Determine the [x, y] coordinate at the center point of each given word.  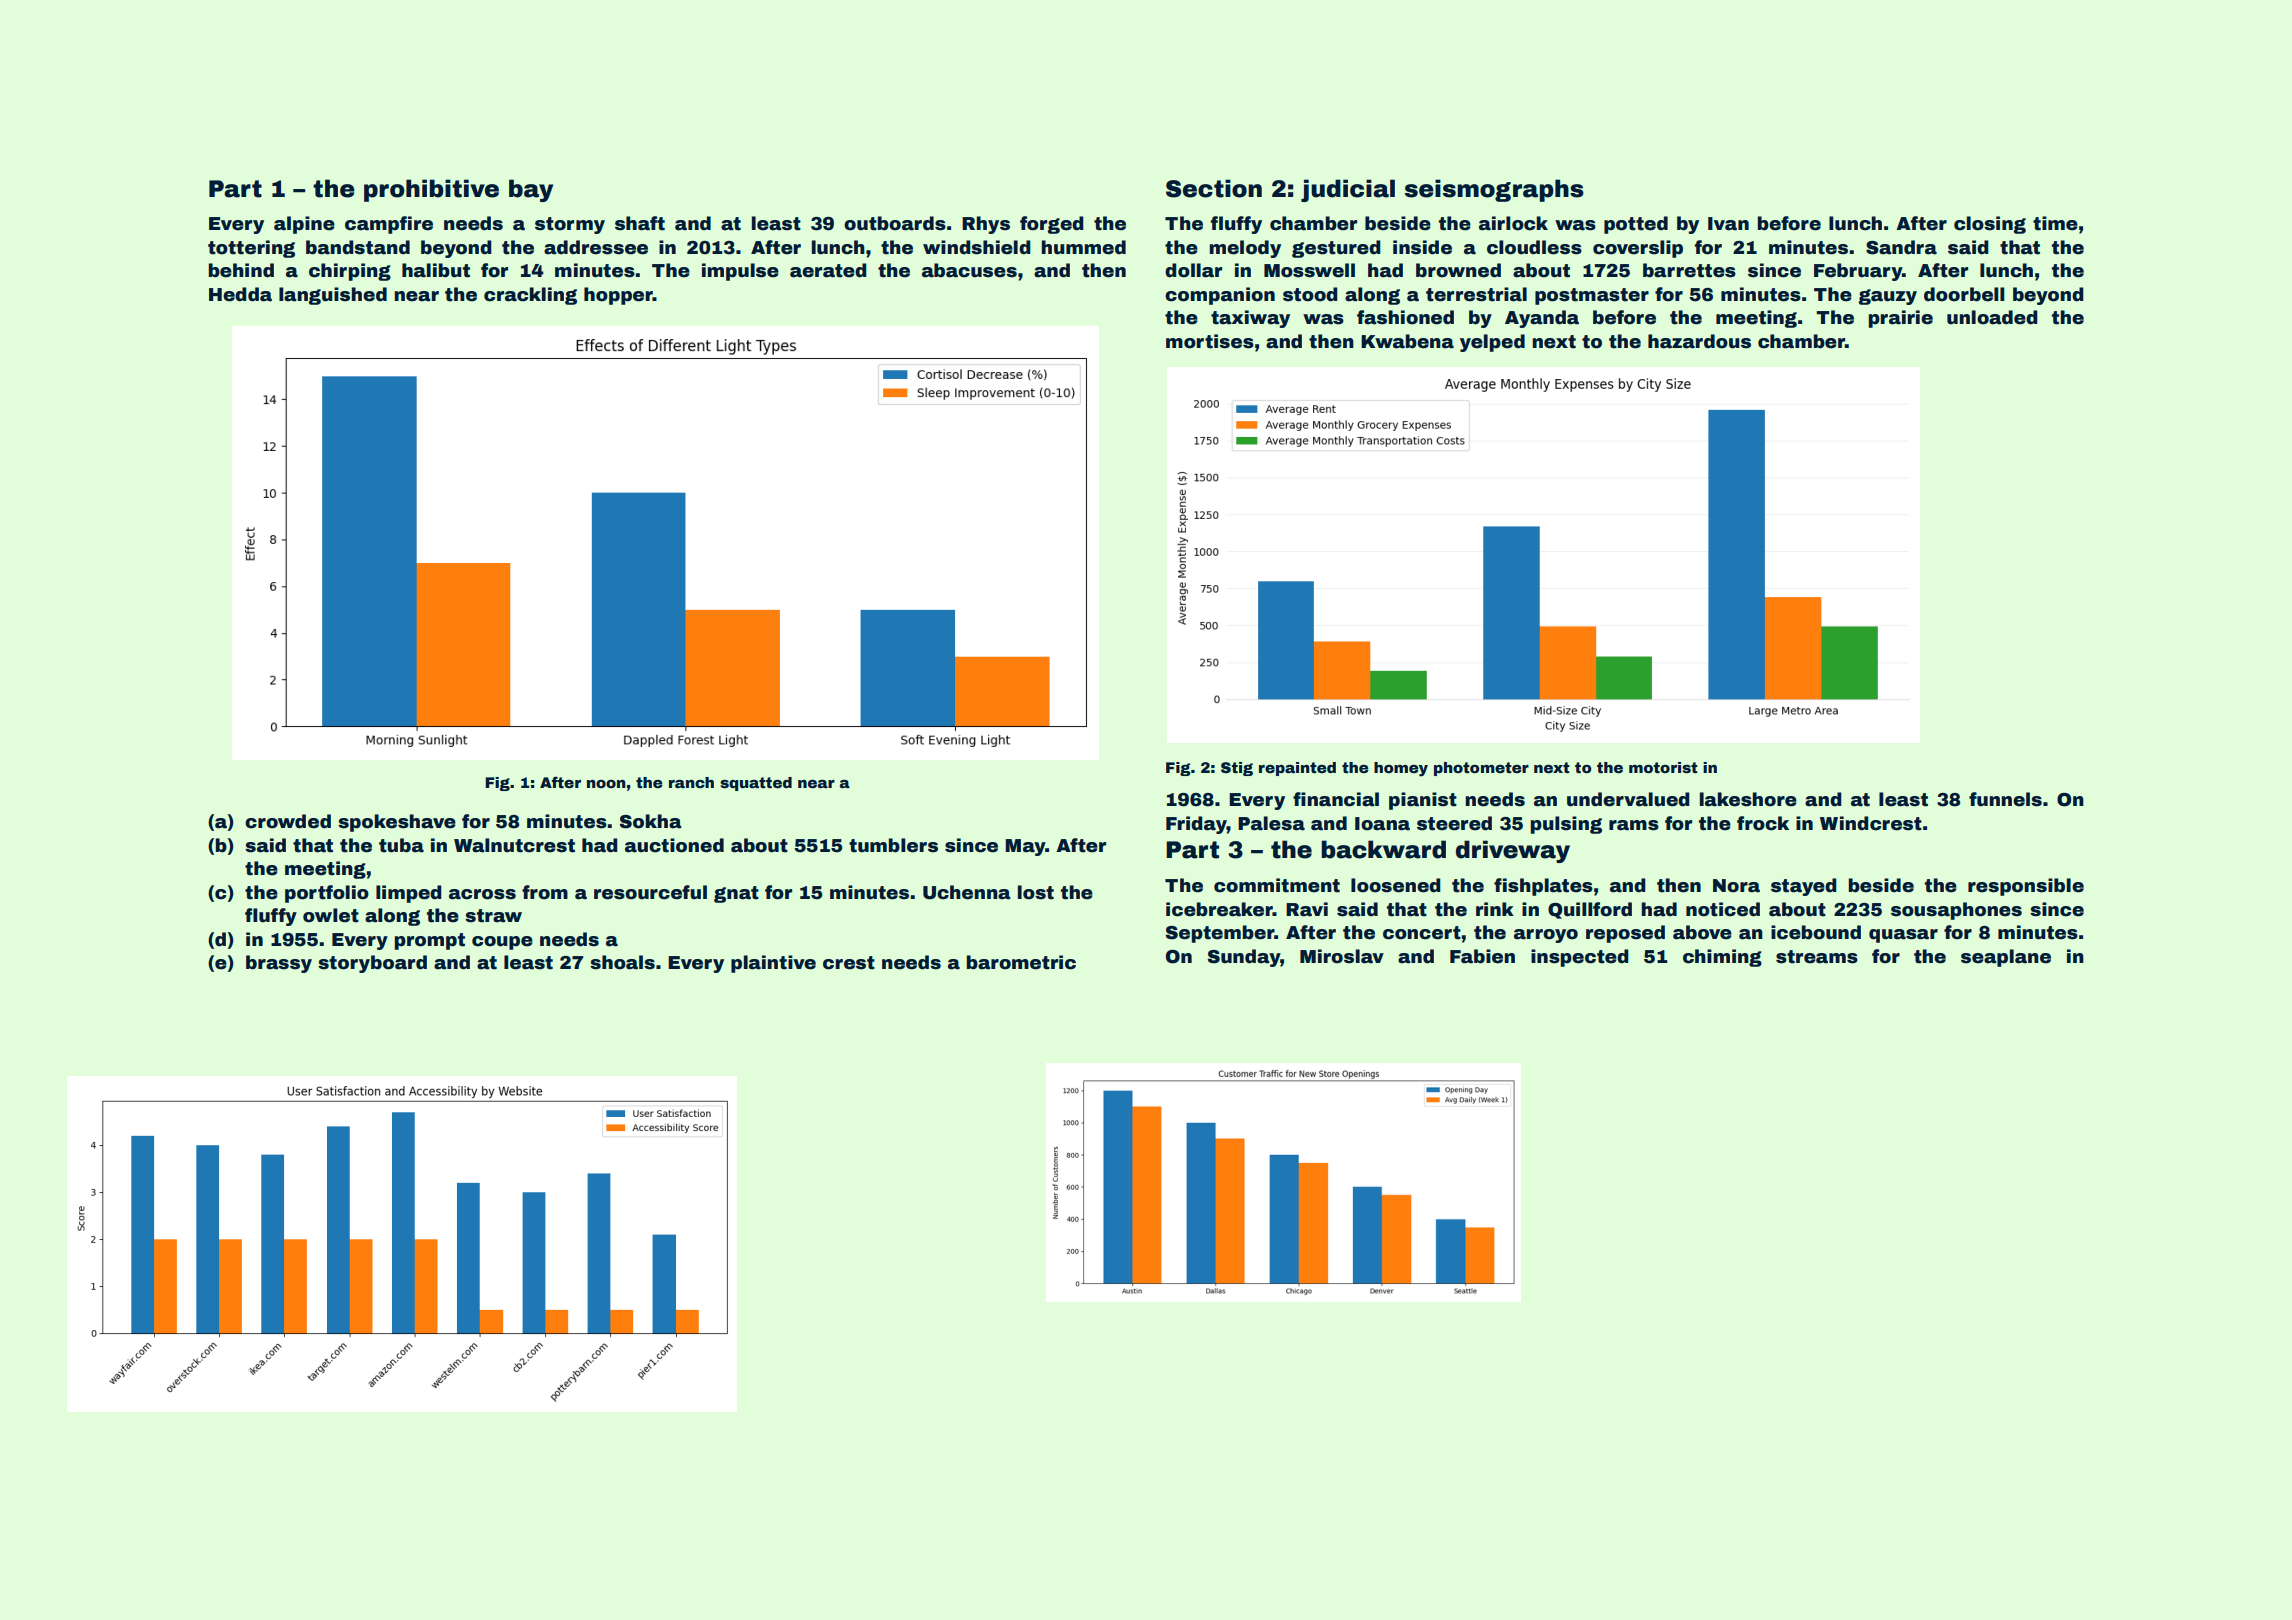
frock [1763, 823]
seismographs [1494, 190]
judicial [1348, 190]
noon [606, 784]
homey [1401, 769]
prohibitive [431, 190]
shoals [622, 962]
